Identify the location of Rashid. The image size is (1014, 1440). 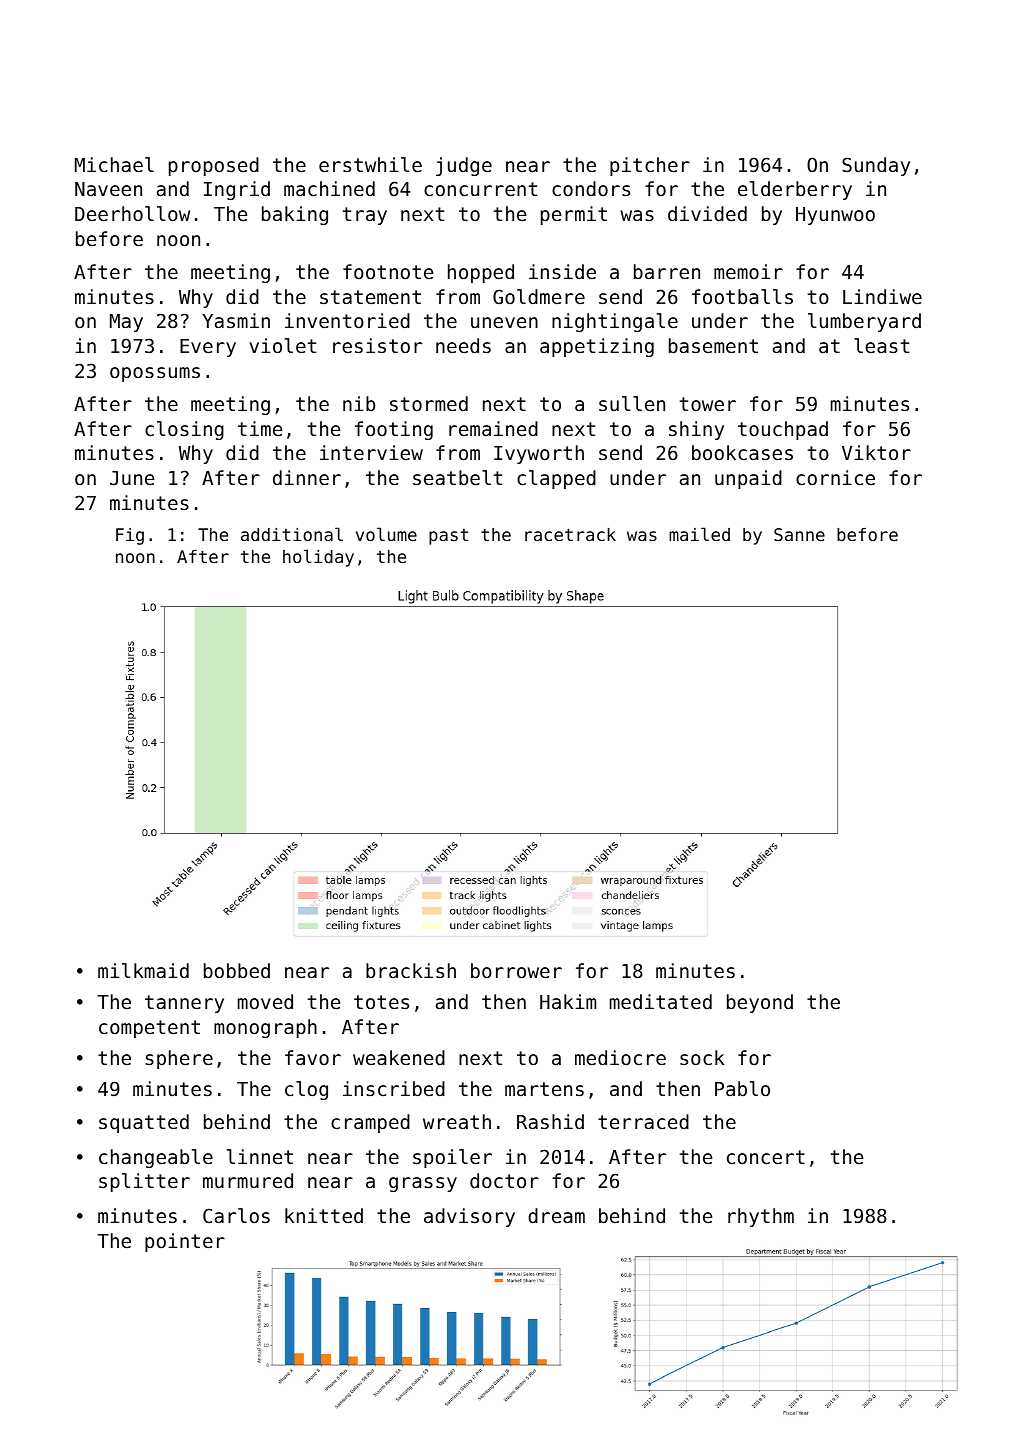
(550, 1121).
